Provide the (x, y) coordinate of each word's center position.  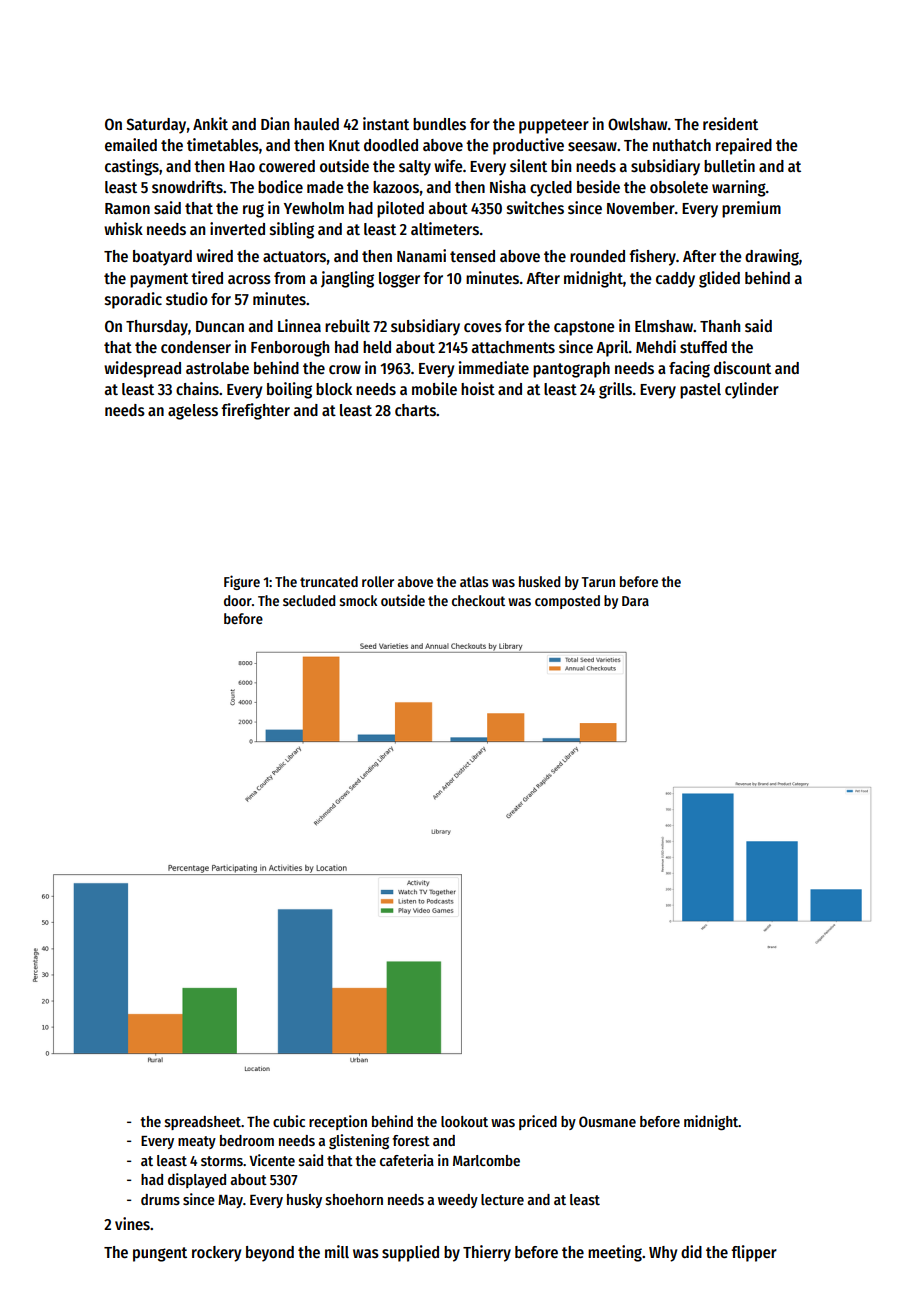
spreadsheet (203, 1123)
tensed (472, 256)
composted (567, 602)
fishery (652, 257)
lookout (464, 1121)
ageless (193, 412)
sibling (292, 230)
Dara (635, 601)
